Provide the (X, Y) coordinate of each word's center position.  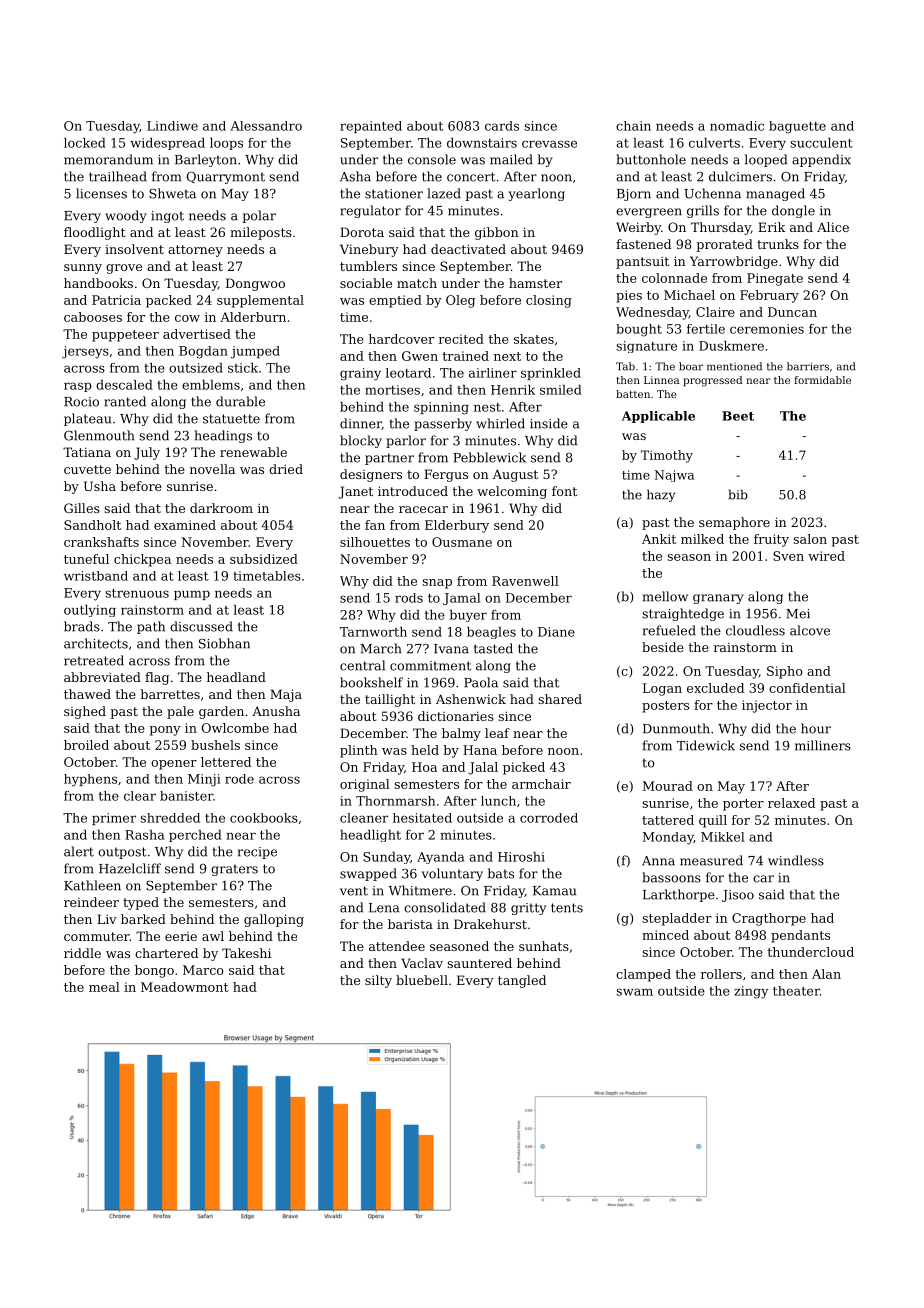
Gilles (82, 508)
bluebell (422, 980)
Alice (833, 227)
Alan (826, 974)
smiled (561, 390)
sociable (366, 283)
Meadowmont (185, 987)
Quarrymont (225, 178)
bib (738, 494)
